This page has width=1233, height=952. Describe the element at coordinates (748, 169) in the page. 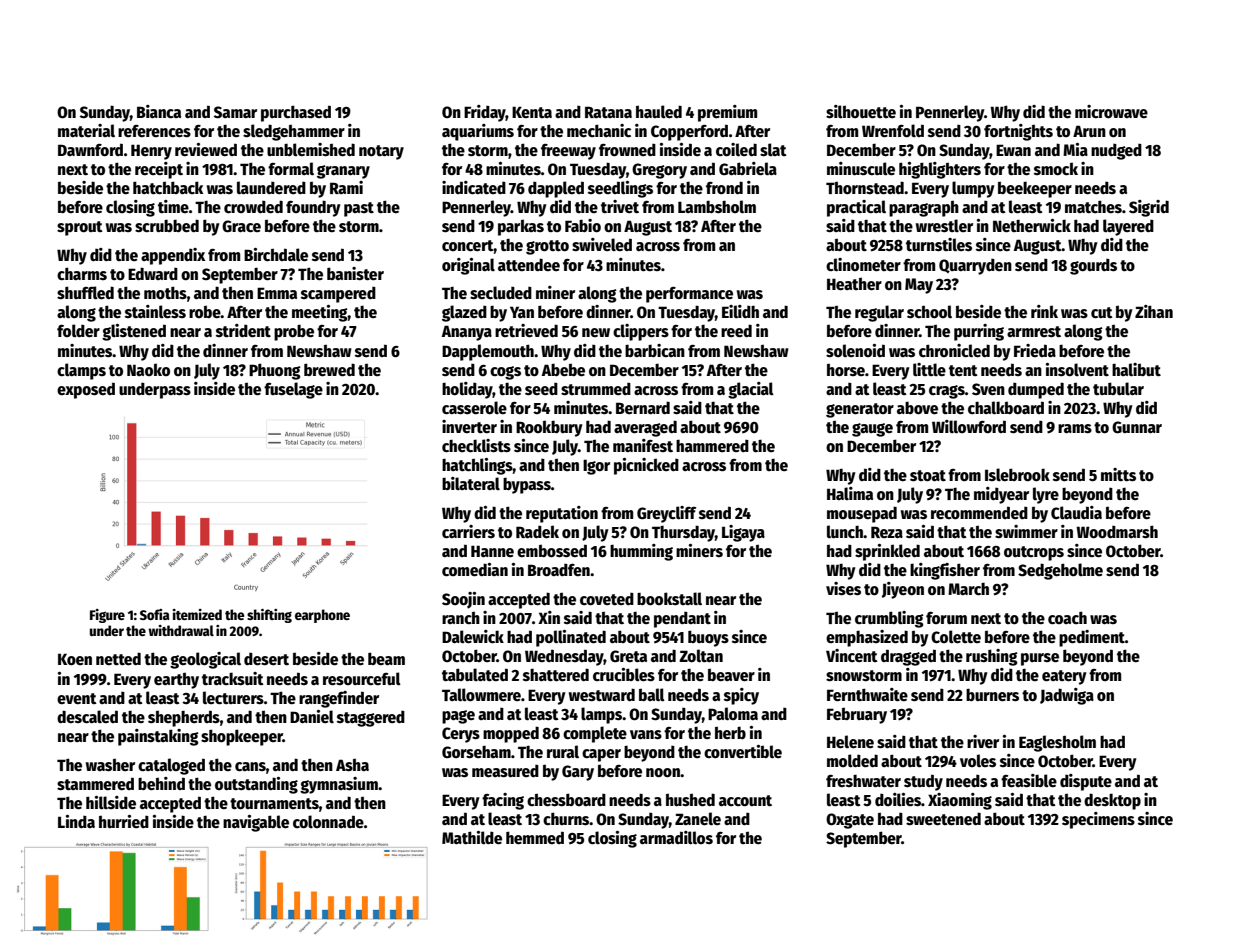

I see `Gabriela` at that location.
